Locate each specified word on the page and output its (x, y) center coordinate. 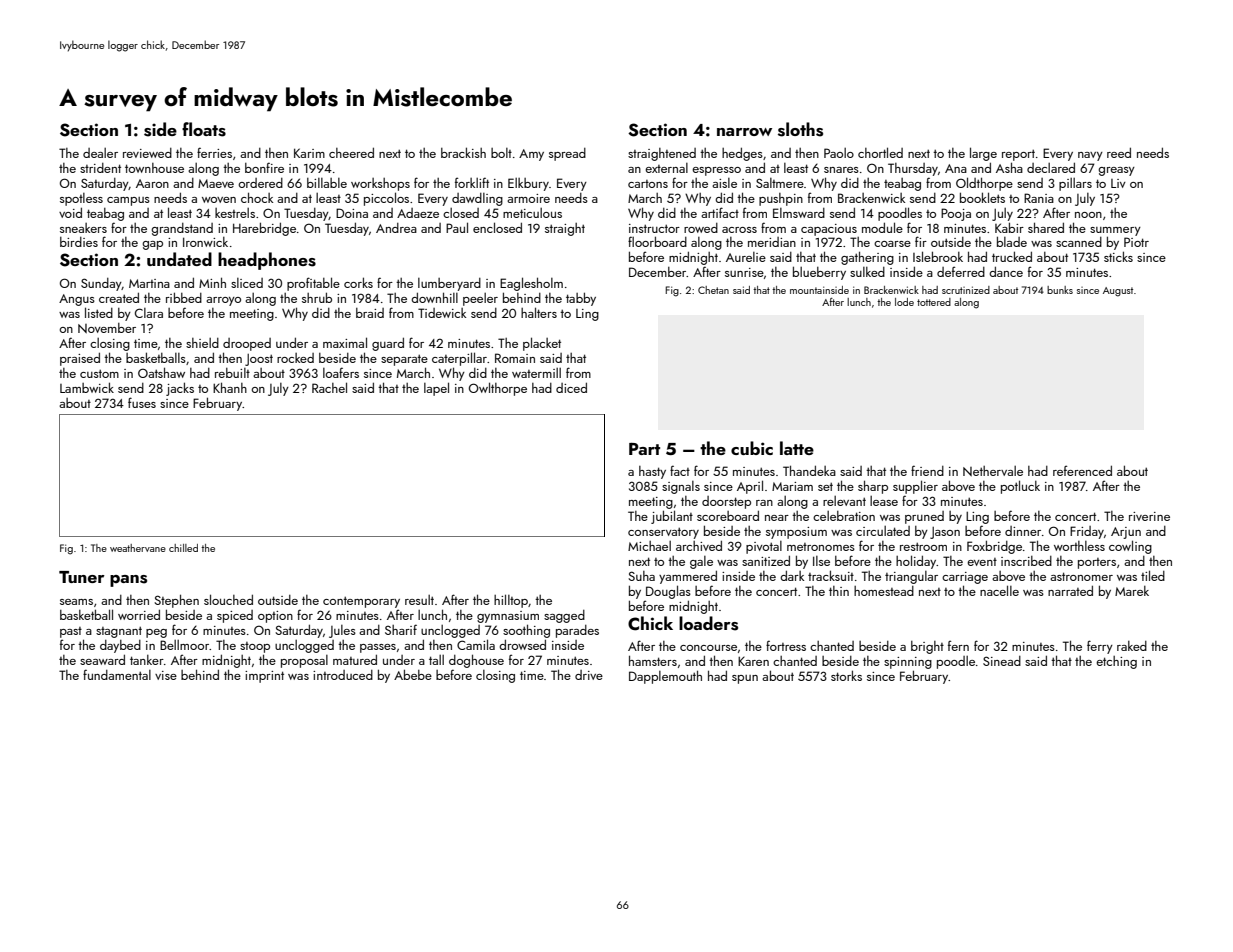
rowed (701, 228)
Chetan (713, 290)
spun (745, 679)
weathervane (138, 548)
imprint (264, 677)
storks (846, 675)
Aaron (152, 183)
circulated (883, 531)
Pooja (956, 214)
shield (202, 343)
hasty (652, 472)
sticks (1118, 256)
